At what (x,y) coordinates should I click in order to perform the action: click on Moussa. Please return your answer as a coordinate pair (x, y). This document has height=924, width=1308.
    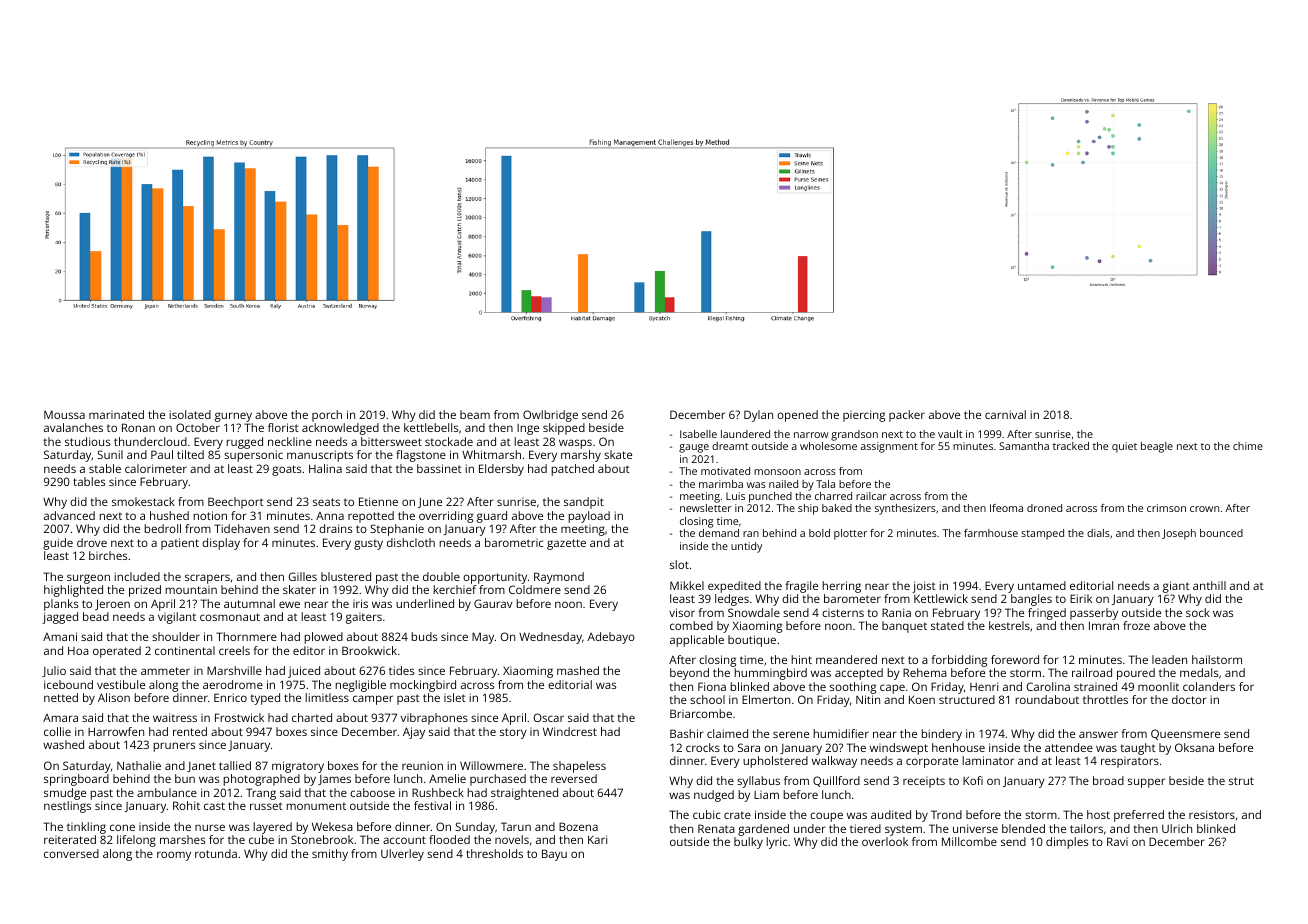
    Looking at the image, I should click on (64, 414).
